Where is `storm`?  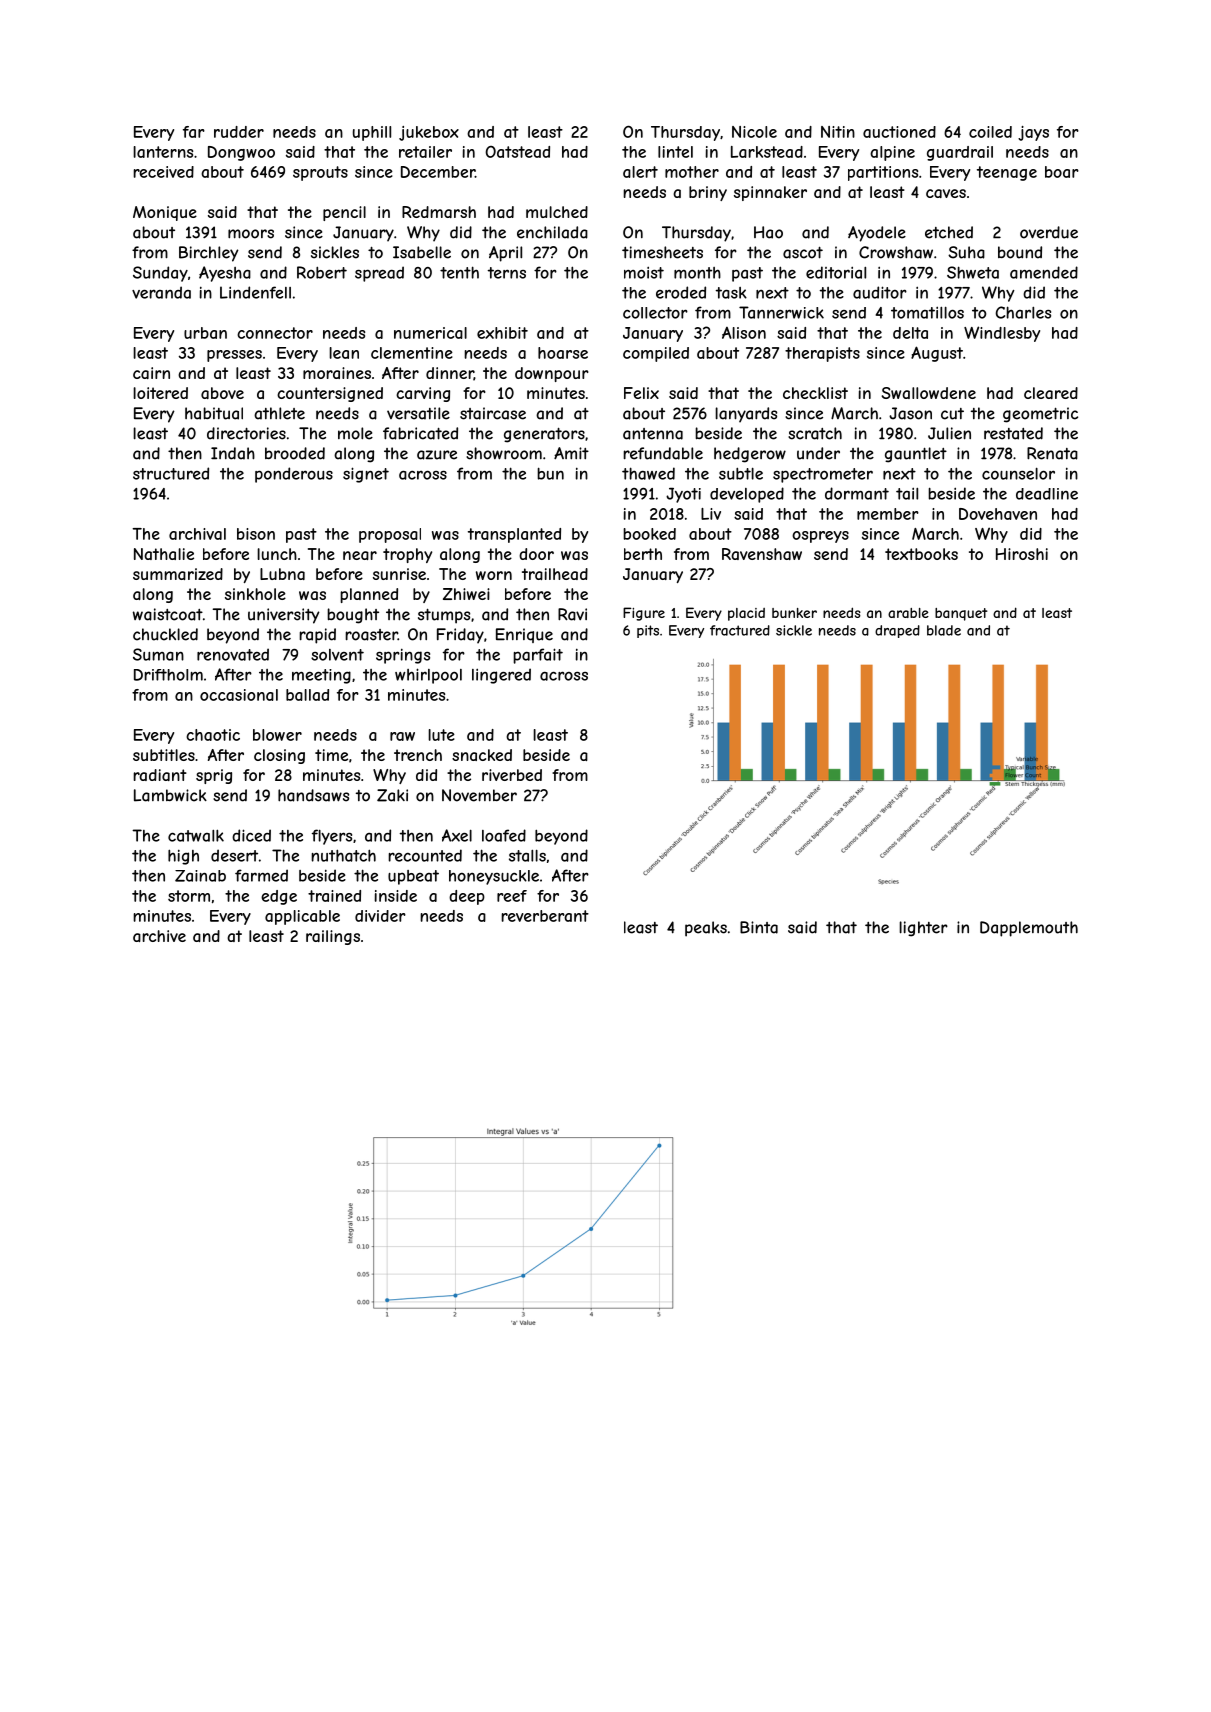
storm is located at coordinates (189, 896).
